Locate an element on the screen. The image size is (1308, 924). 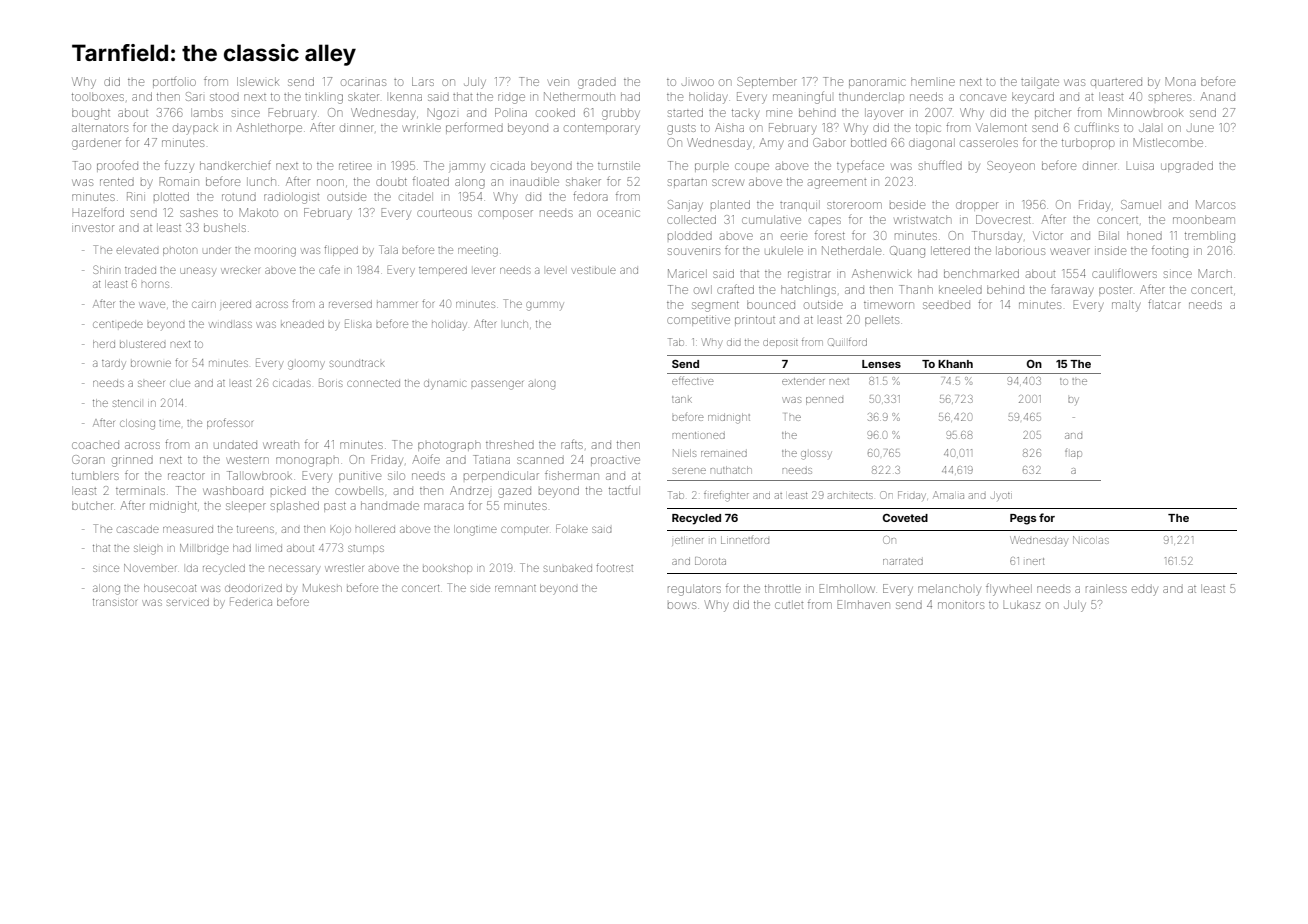
Jalal is located at coordinates (1150, 127).
